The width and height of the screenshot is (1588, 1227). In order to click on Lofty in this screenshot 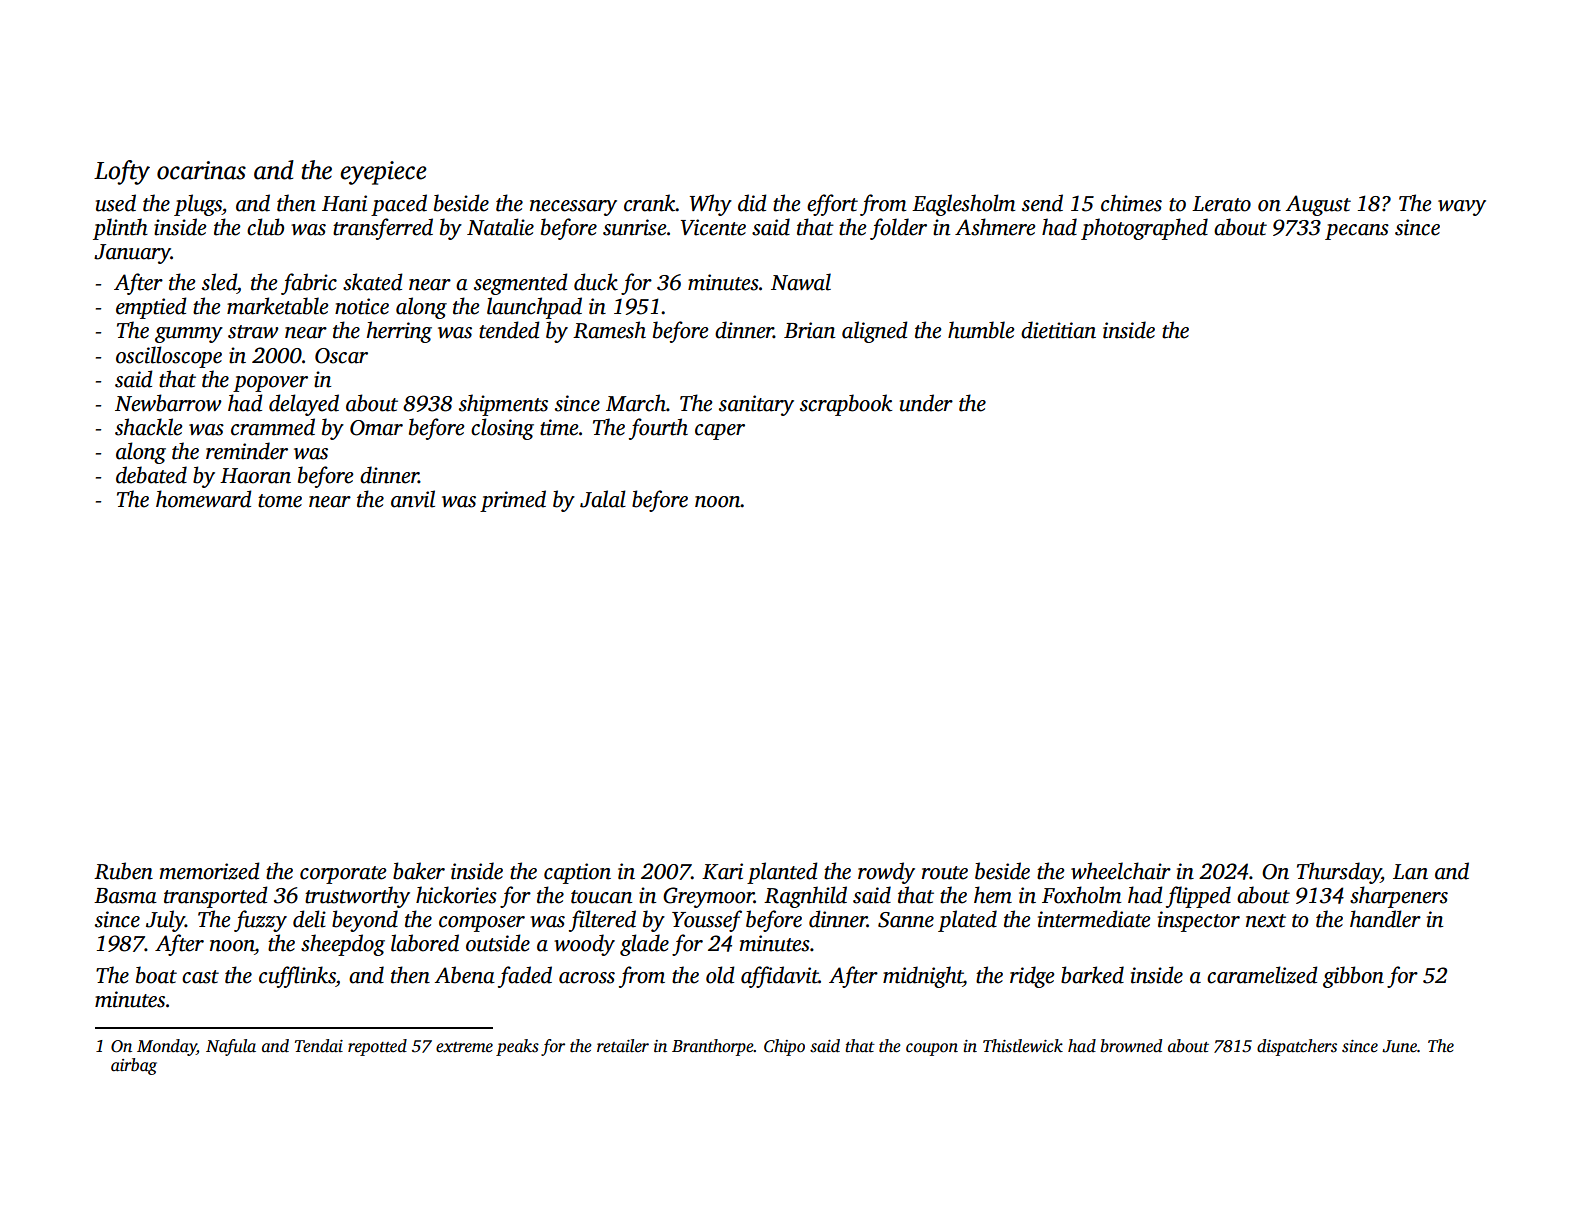, I will do `click(122, 172)`.
